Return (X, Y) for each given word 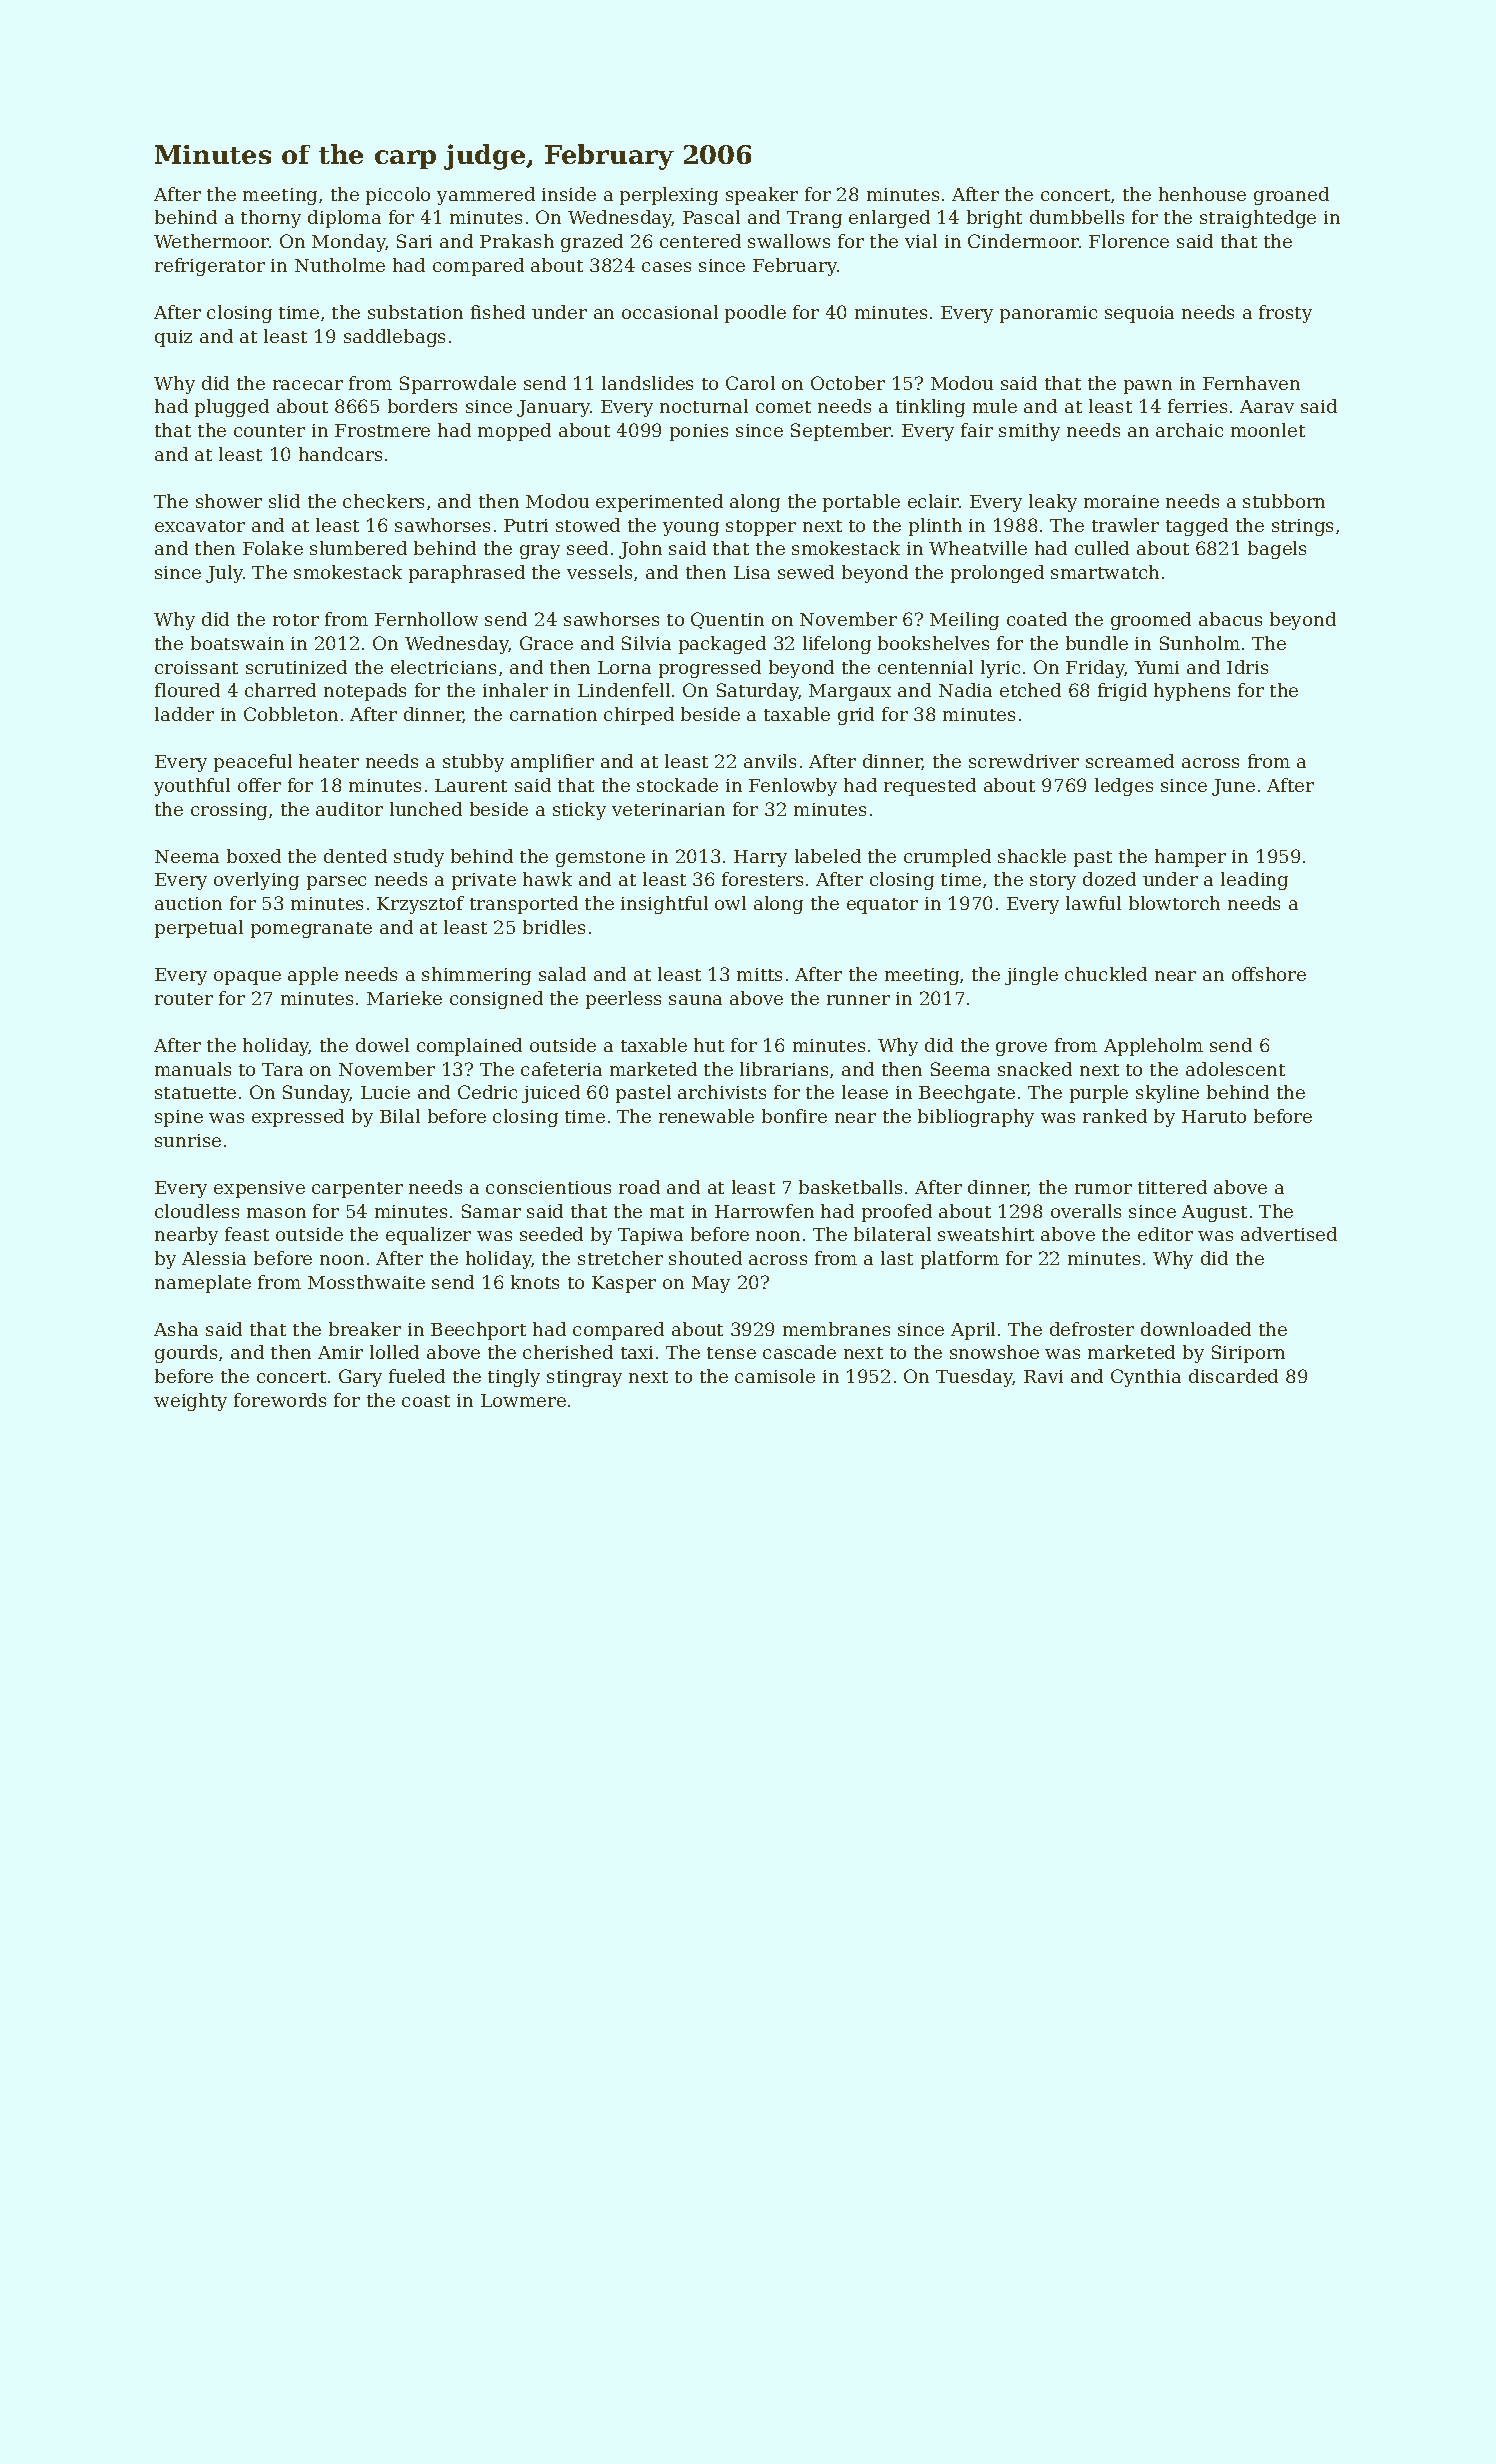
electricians (443, 667)
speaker (762, 196)
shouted (705, 1258)
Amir (340, 1352)
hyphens (1192, 692)
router (184, 999)
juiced (551, 1094)
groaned (1291, 196)
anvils (770, 761)
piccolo (398, 196)
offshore (1269, 974)
